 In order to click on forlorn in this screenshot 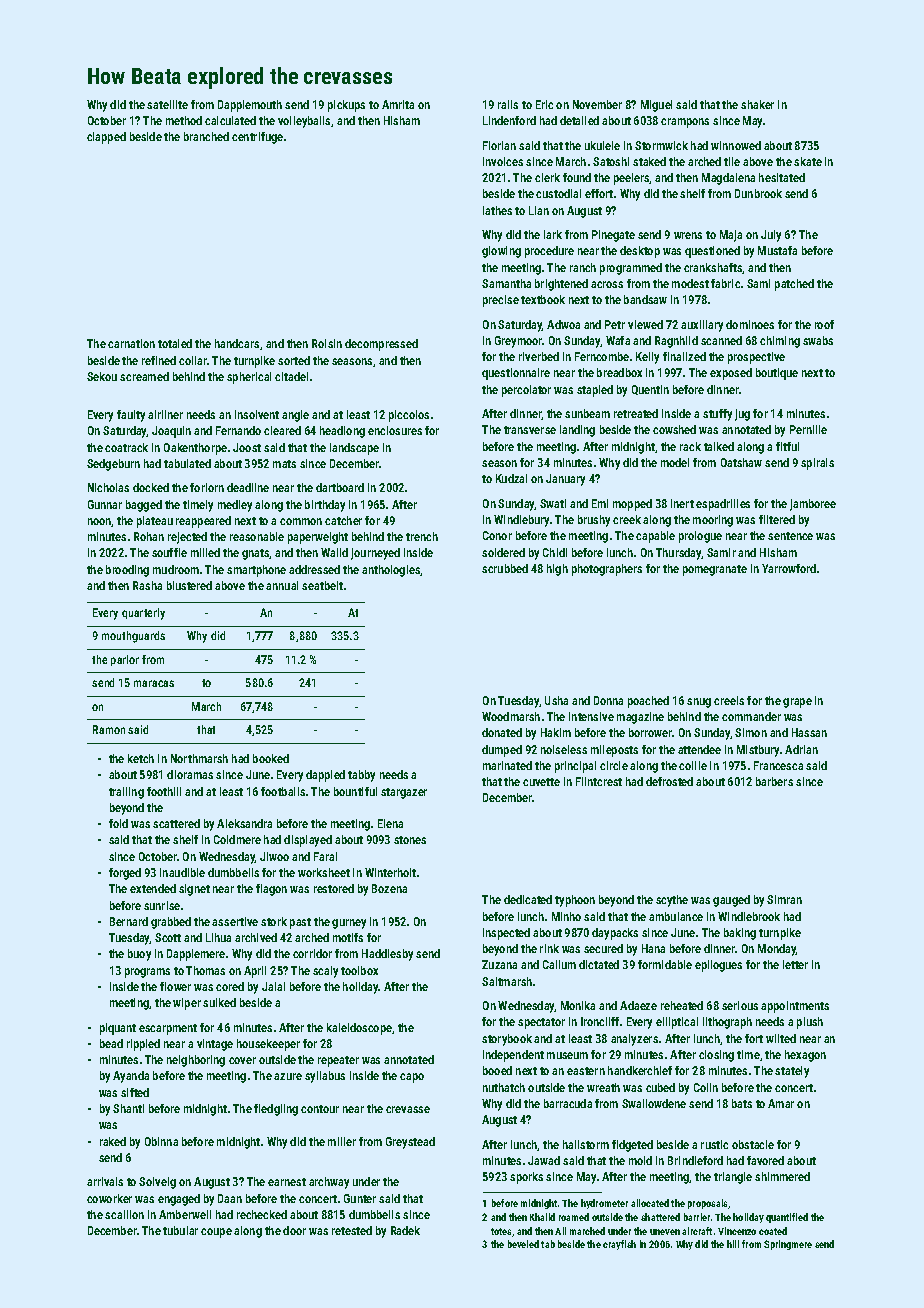, I will do `click(207, 487)`.
